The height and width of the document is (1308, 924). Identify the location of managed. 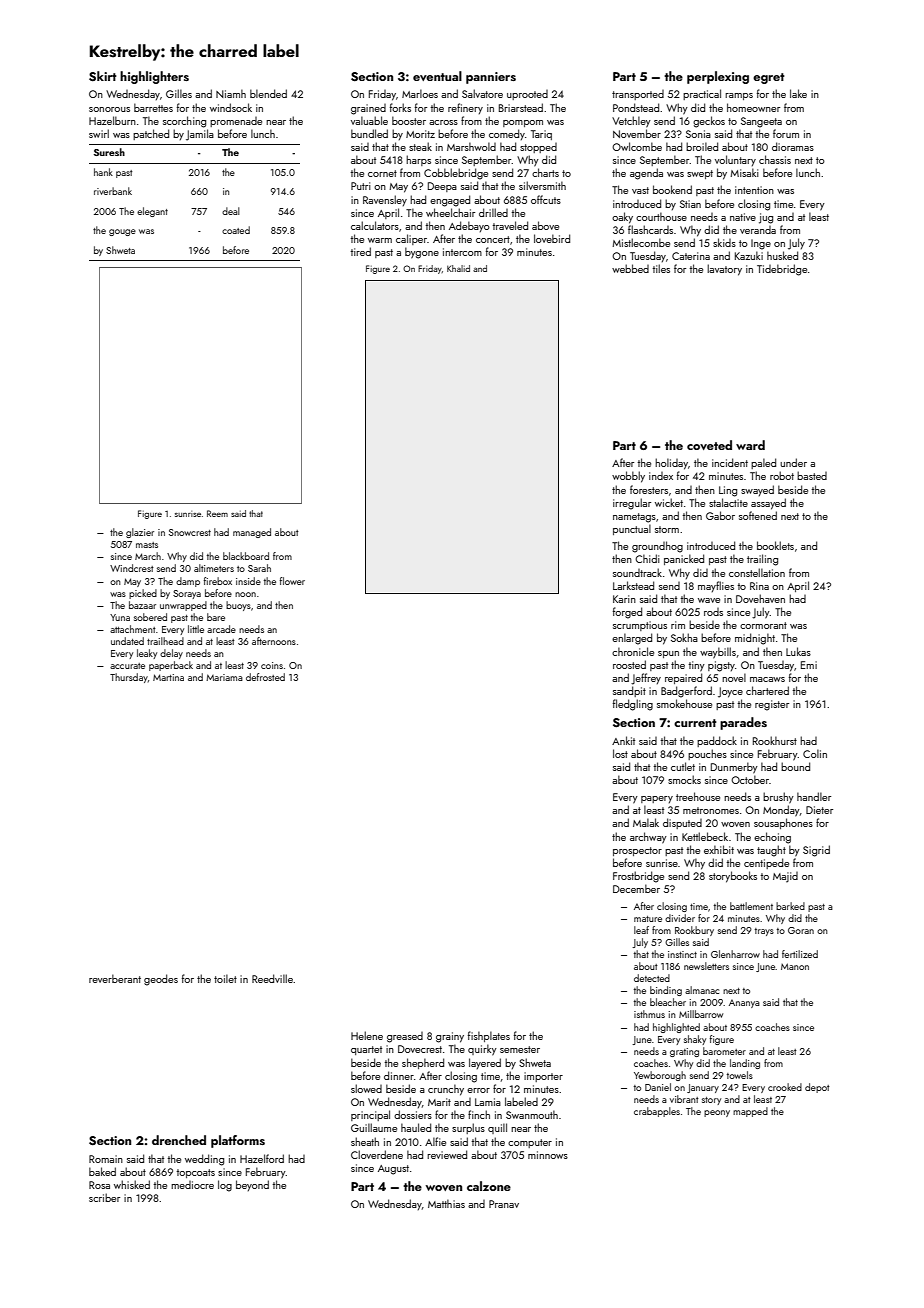
(252, 533).
